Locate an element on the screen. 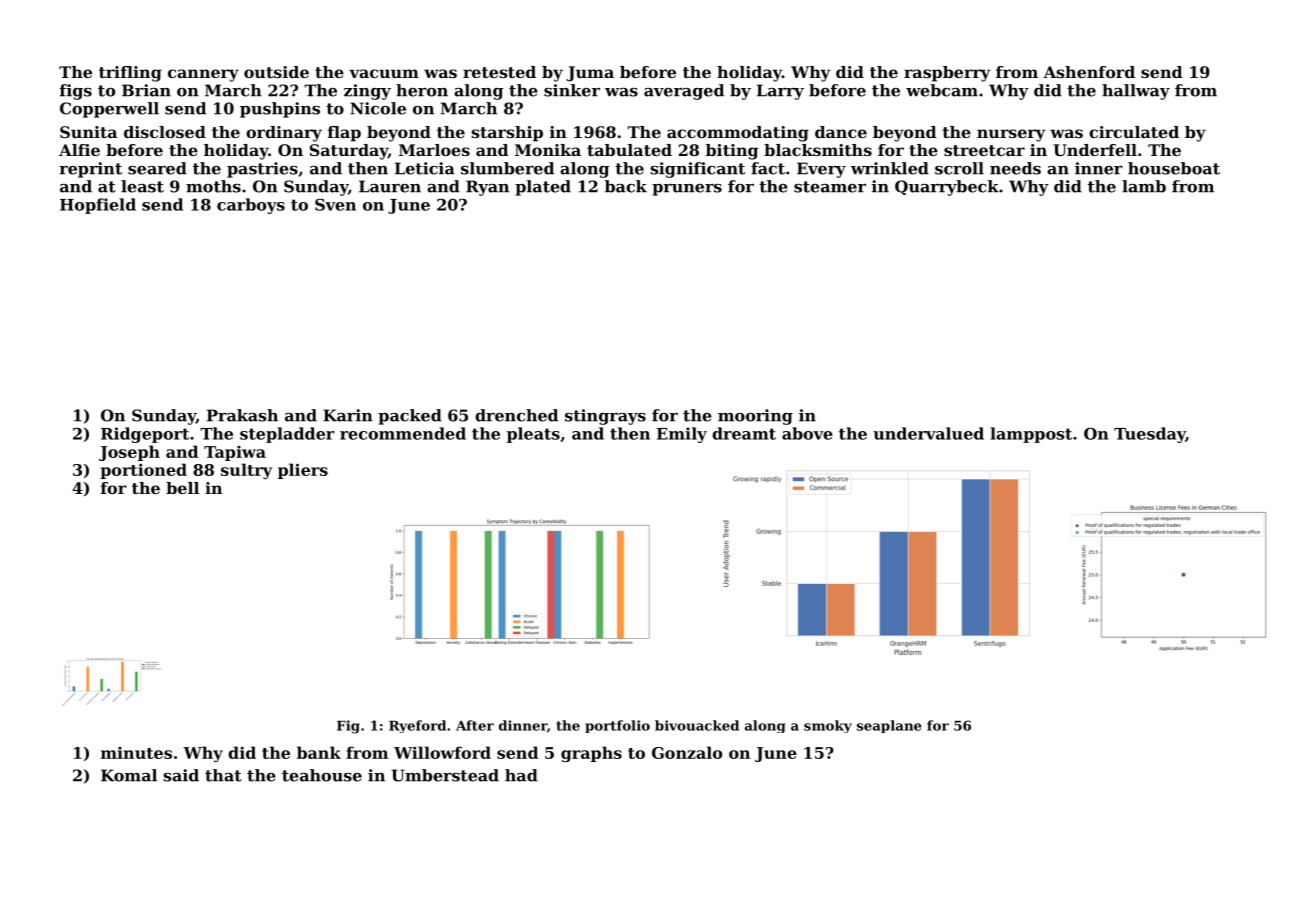  Karin is located at coordinates (348, 415).
